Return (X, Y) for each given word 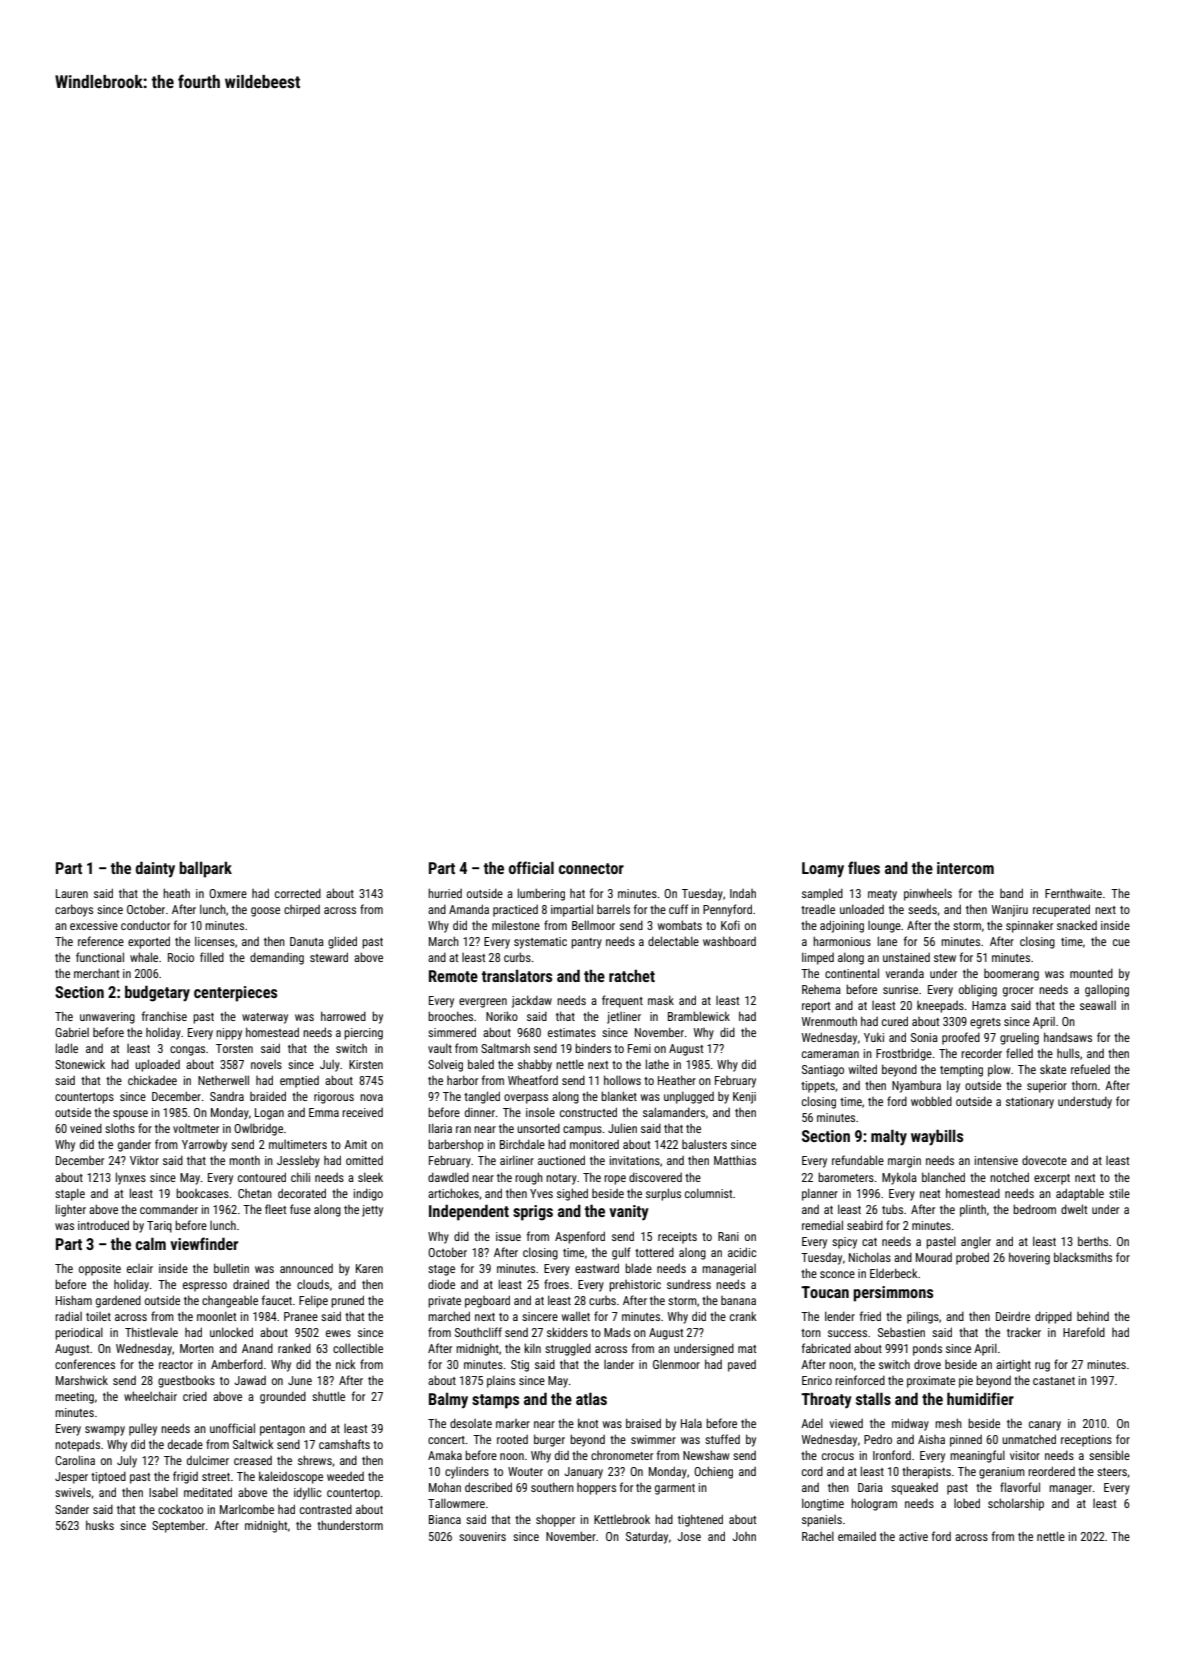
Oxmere (228, 893)
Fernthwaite (1073, 893)
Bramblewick (699, 1016)
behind (1093, 1316)
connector (591, 868)
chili (300, 1177)
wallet (576, 1316)
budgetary (157, 993)
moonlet (216, 1316)
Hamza (989, 1005)
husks (100, 1525)
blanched (943, 1177)
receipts (677, 1238)
